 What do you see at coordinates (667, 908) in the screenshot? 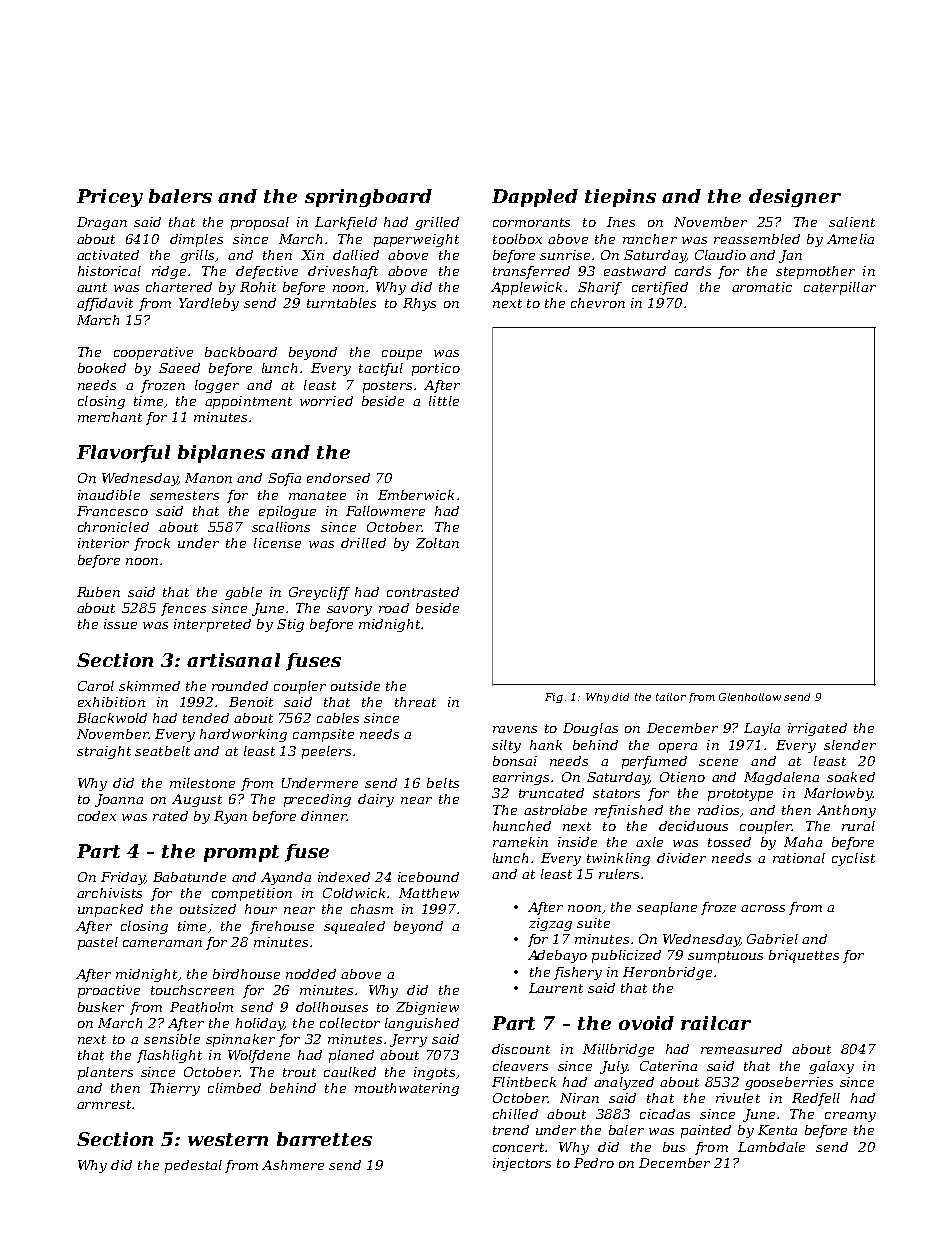
I see `seaplane` at bounding box center [667, 908].
